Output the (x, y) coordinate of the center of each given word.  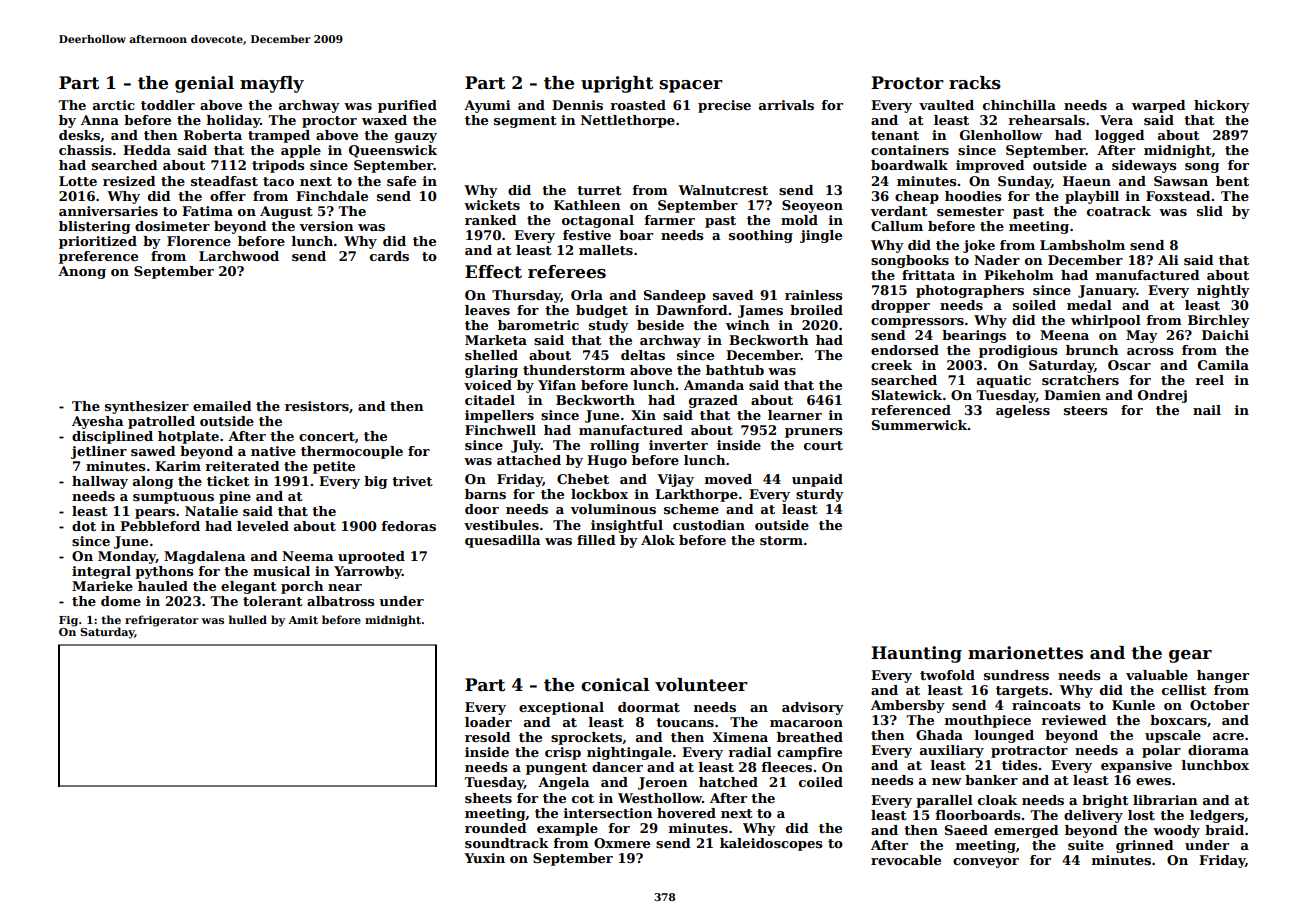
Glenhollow (1001, 135)
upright (617, 84)
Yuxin (484, 858)
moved (728, 479)
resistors (317, 406)
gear (1190, 656)
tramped (279, 136)
